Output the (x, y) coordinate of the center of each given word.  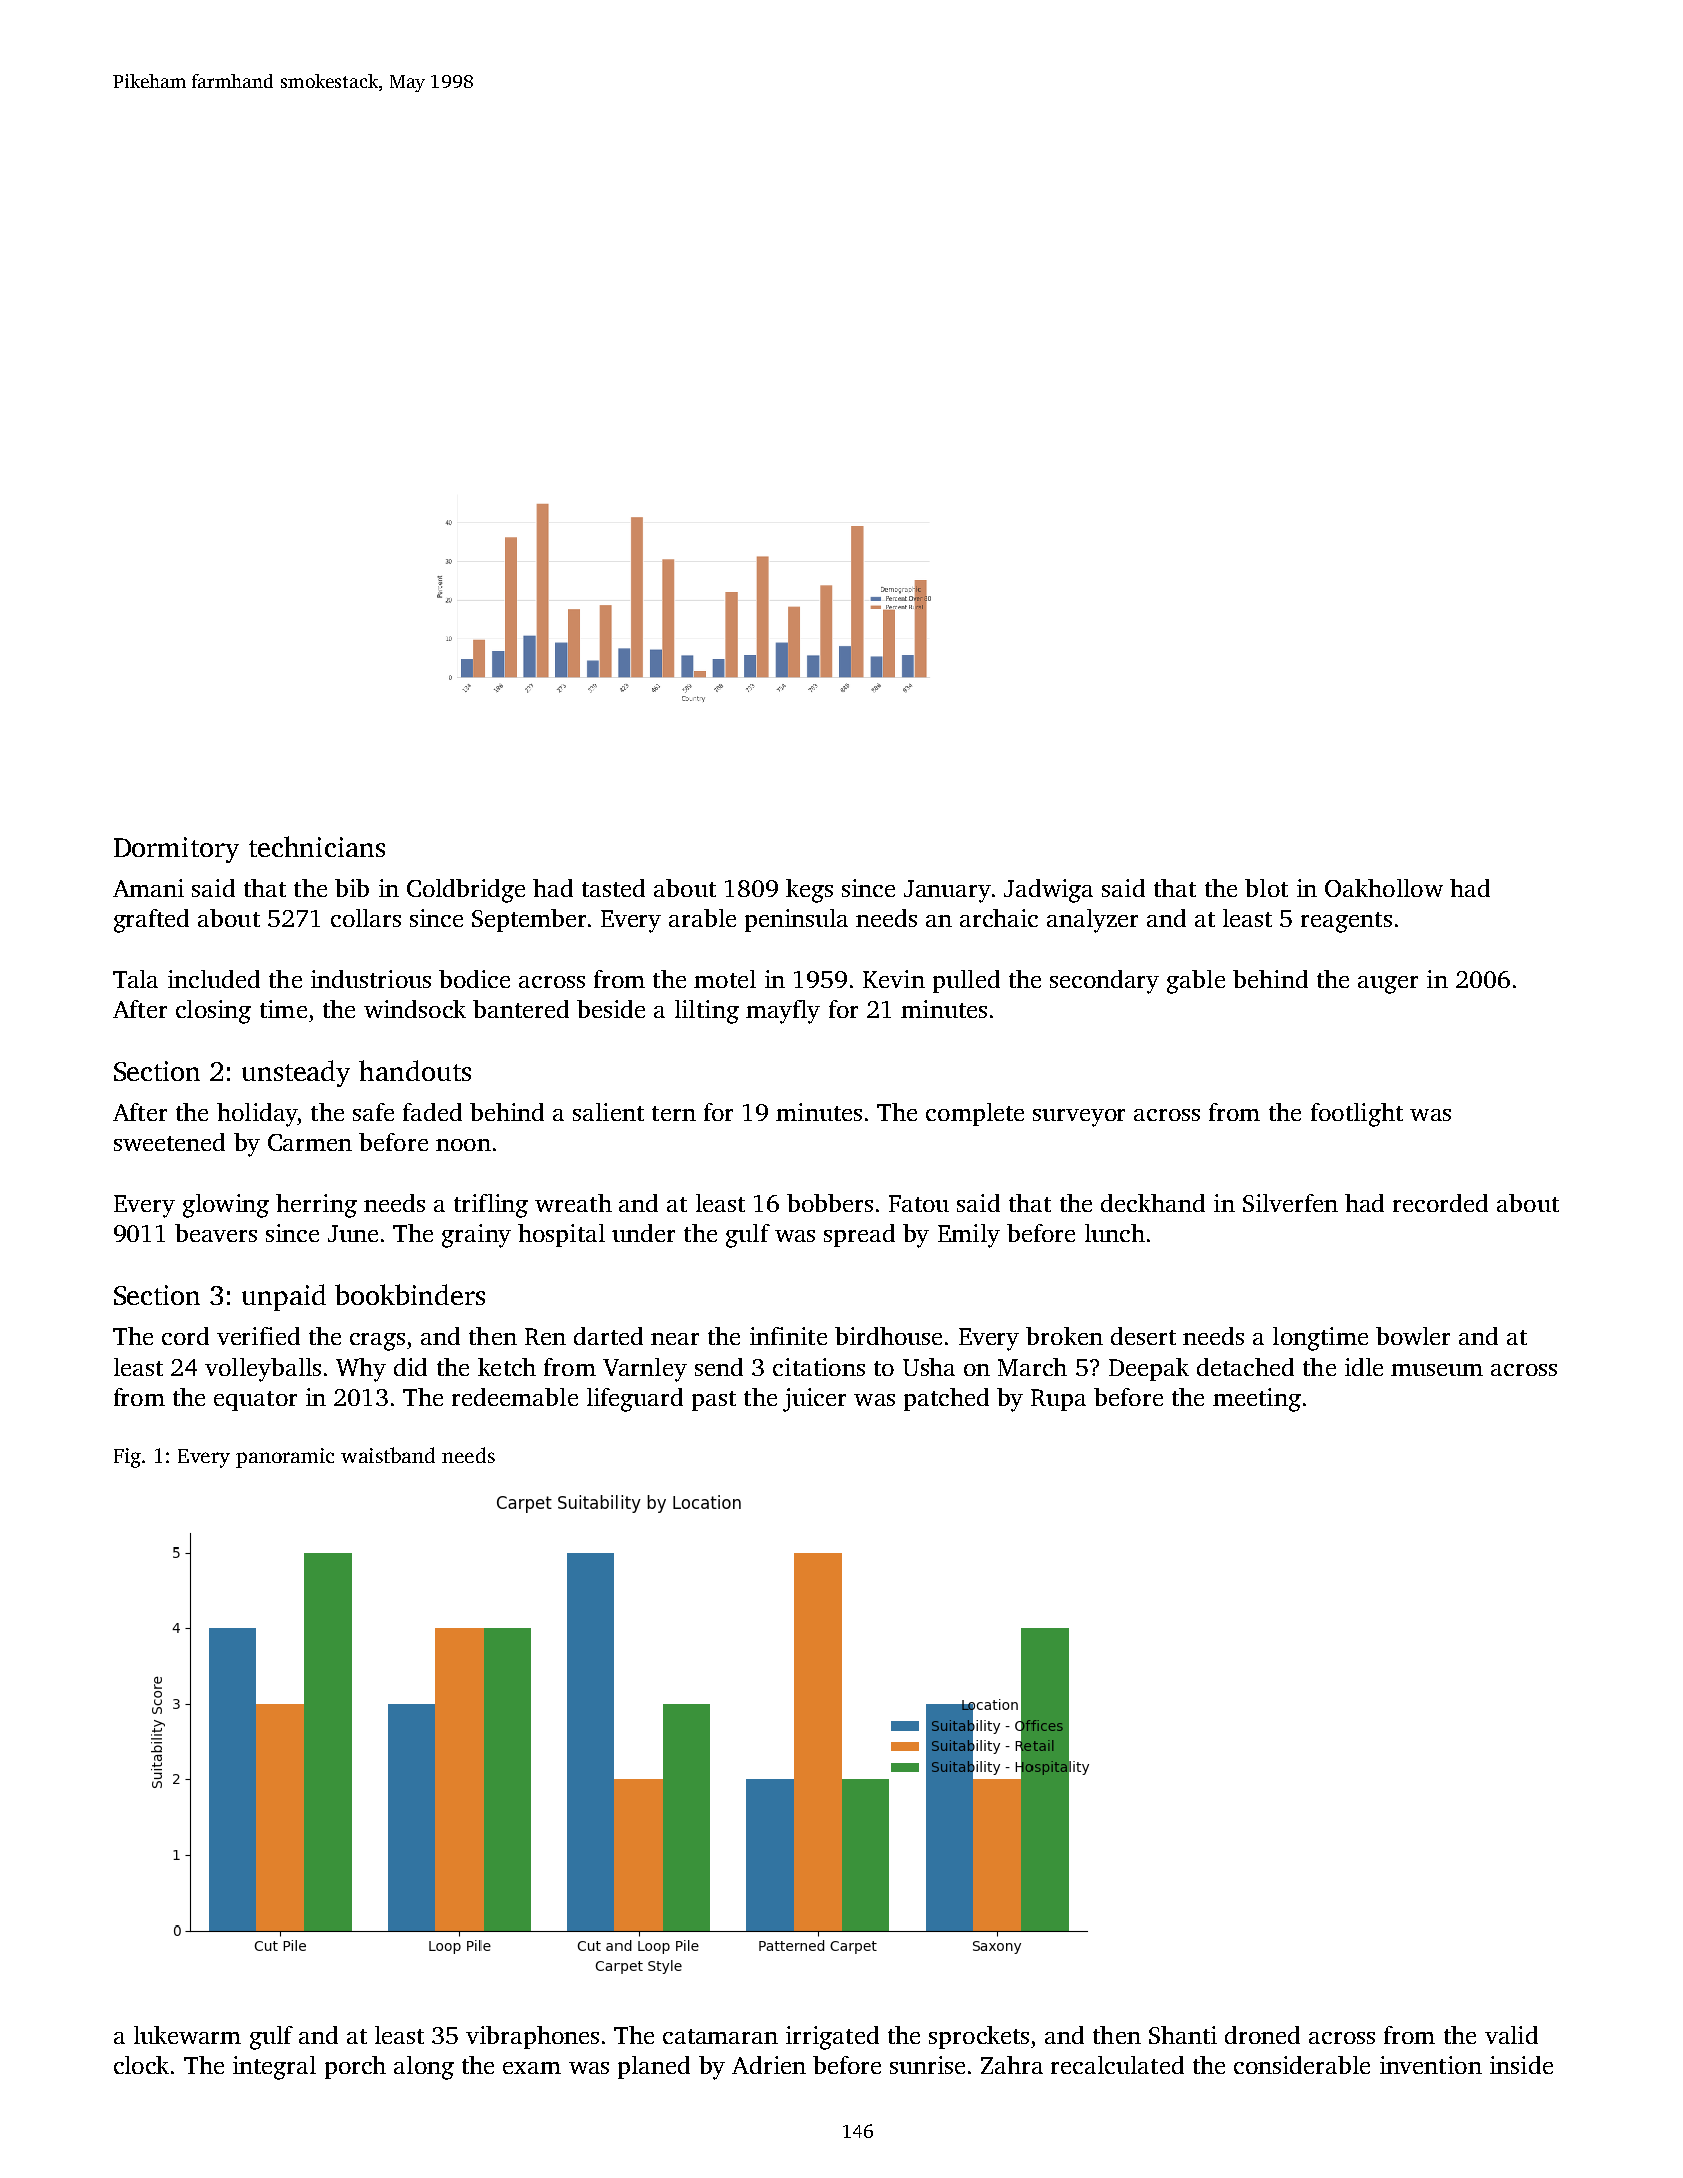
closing (213, 1012)
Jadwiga (1048, 891)
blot (1266, 888)
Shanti (1183, 2035)
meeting (1257, 1400)
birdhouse (888, 1336)
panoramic (285, 1458)
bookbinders (410, 1294)
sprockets (979, 2037)
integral (274, 2068)
